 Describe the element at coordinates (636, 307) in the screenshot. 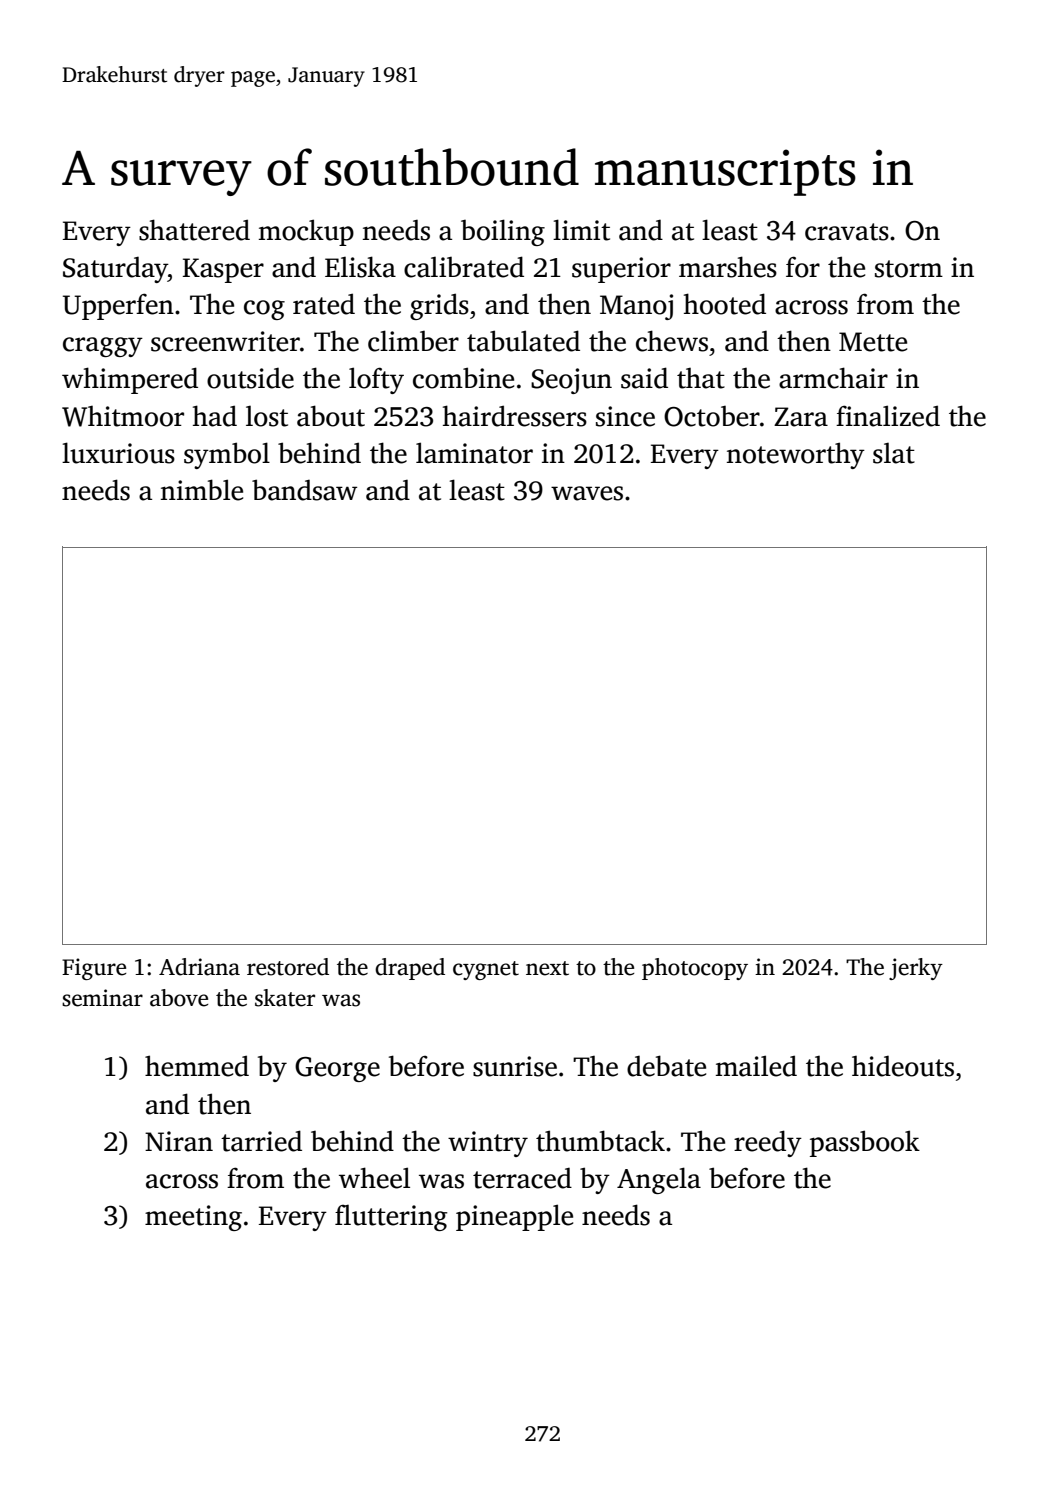

I see `Manoj` at that location.
